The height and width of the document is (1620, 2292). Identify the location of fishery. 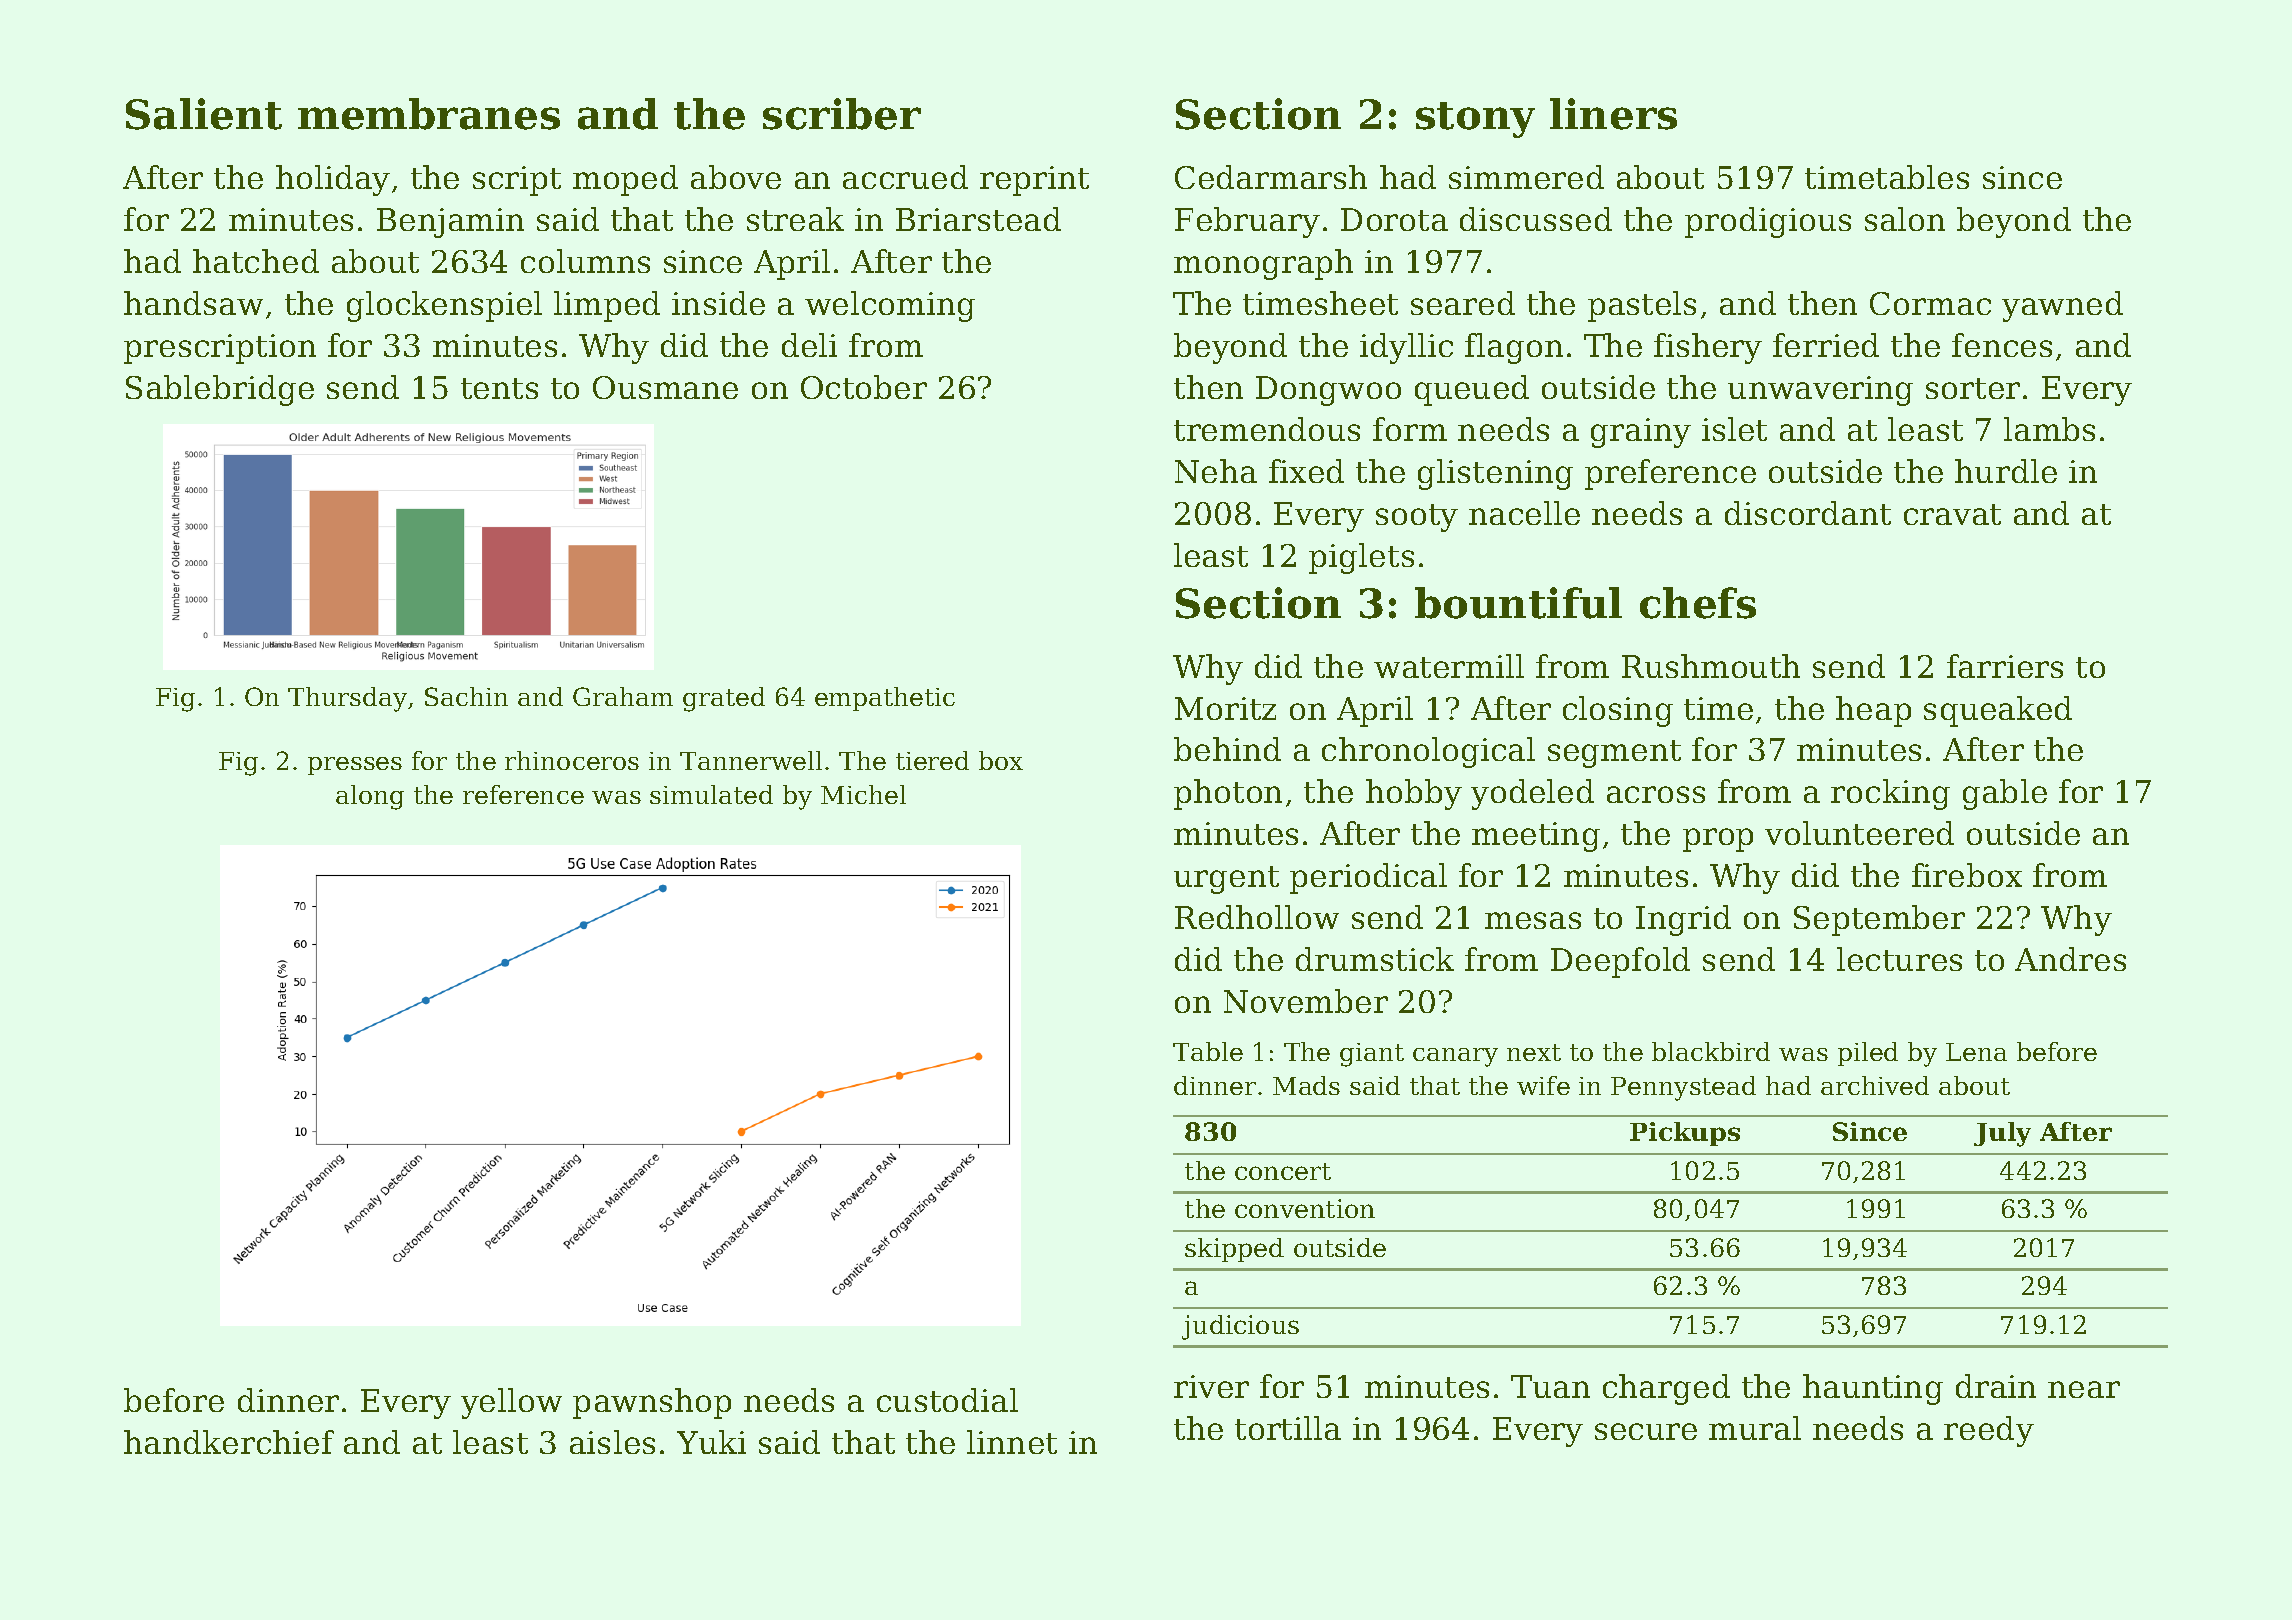
(1708, 348).
